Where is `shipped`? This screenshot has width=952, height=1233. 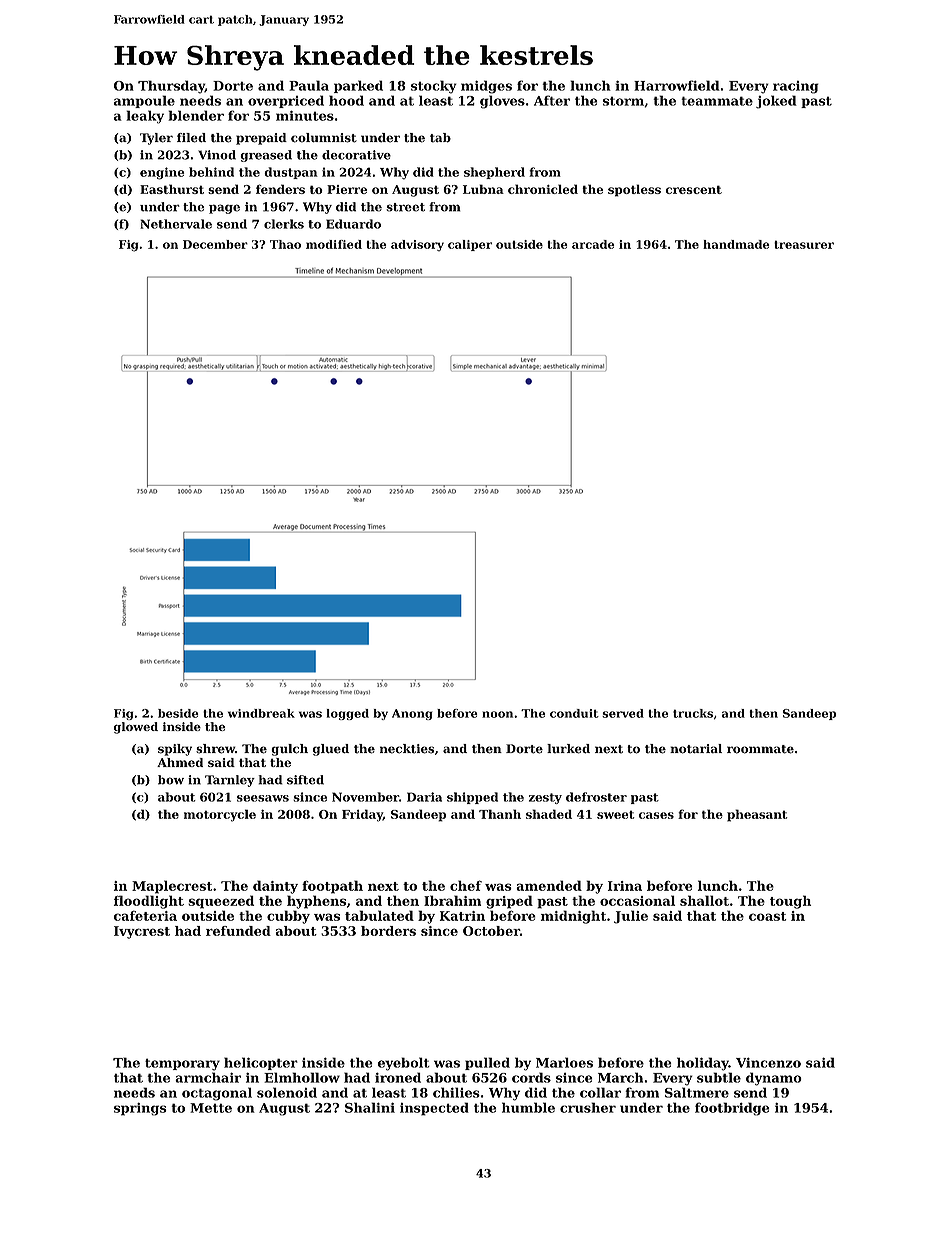
shipped is located at coordinates (472, 798).
